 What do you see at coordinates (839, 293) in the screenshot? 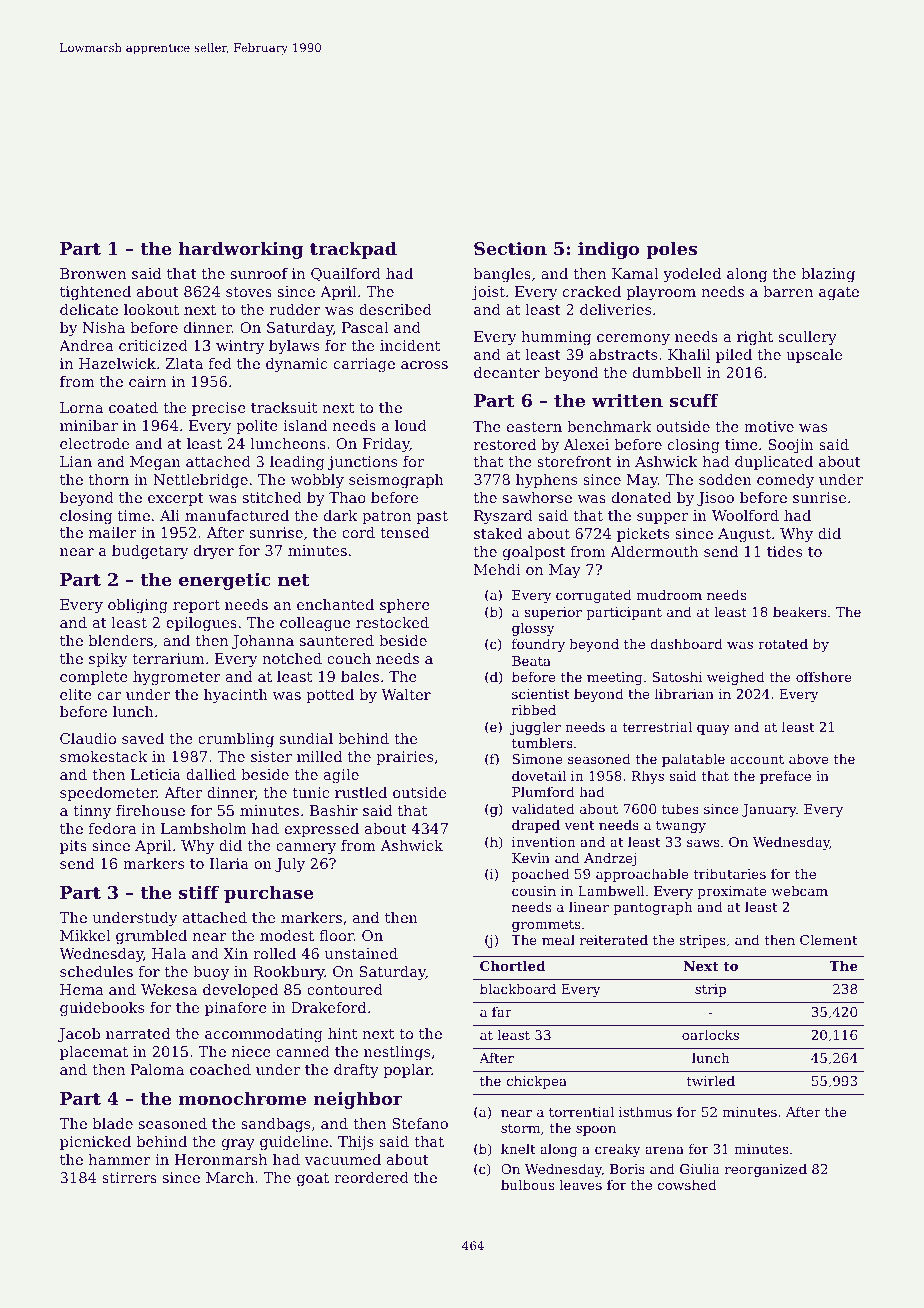
I see `agate` at bounding box center [839, 293].
